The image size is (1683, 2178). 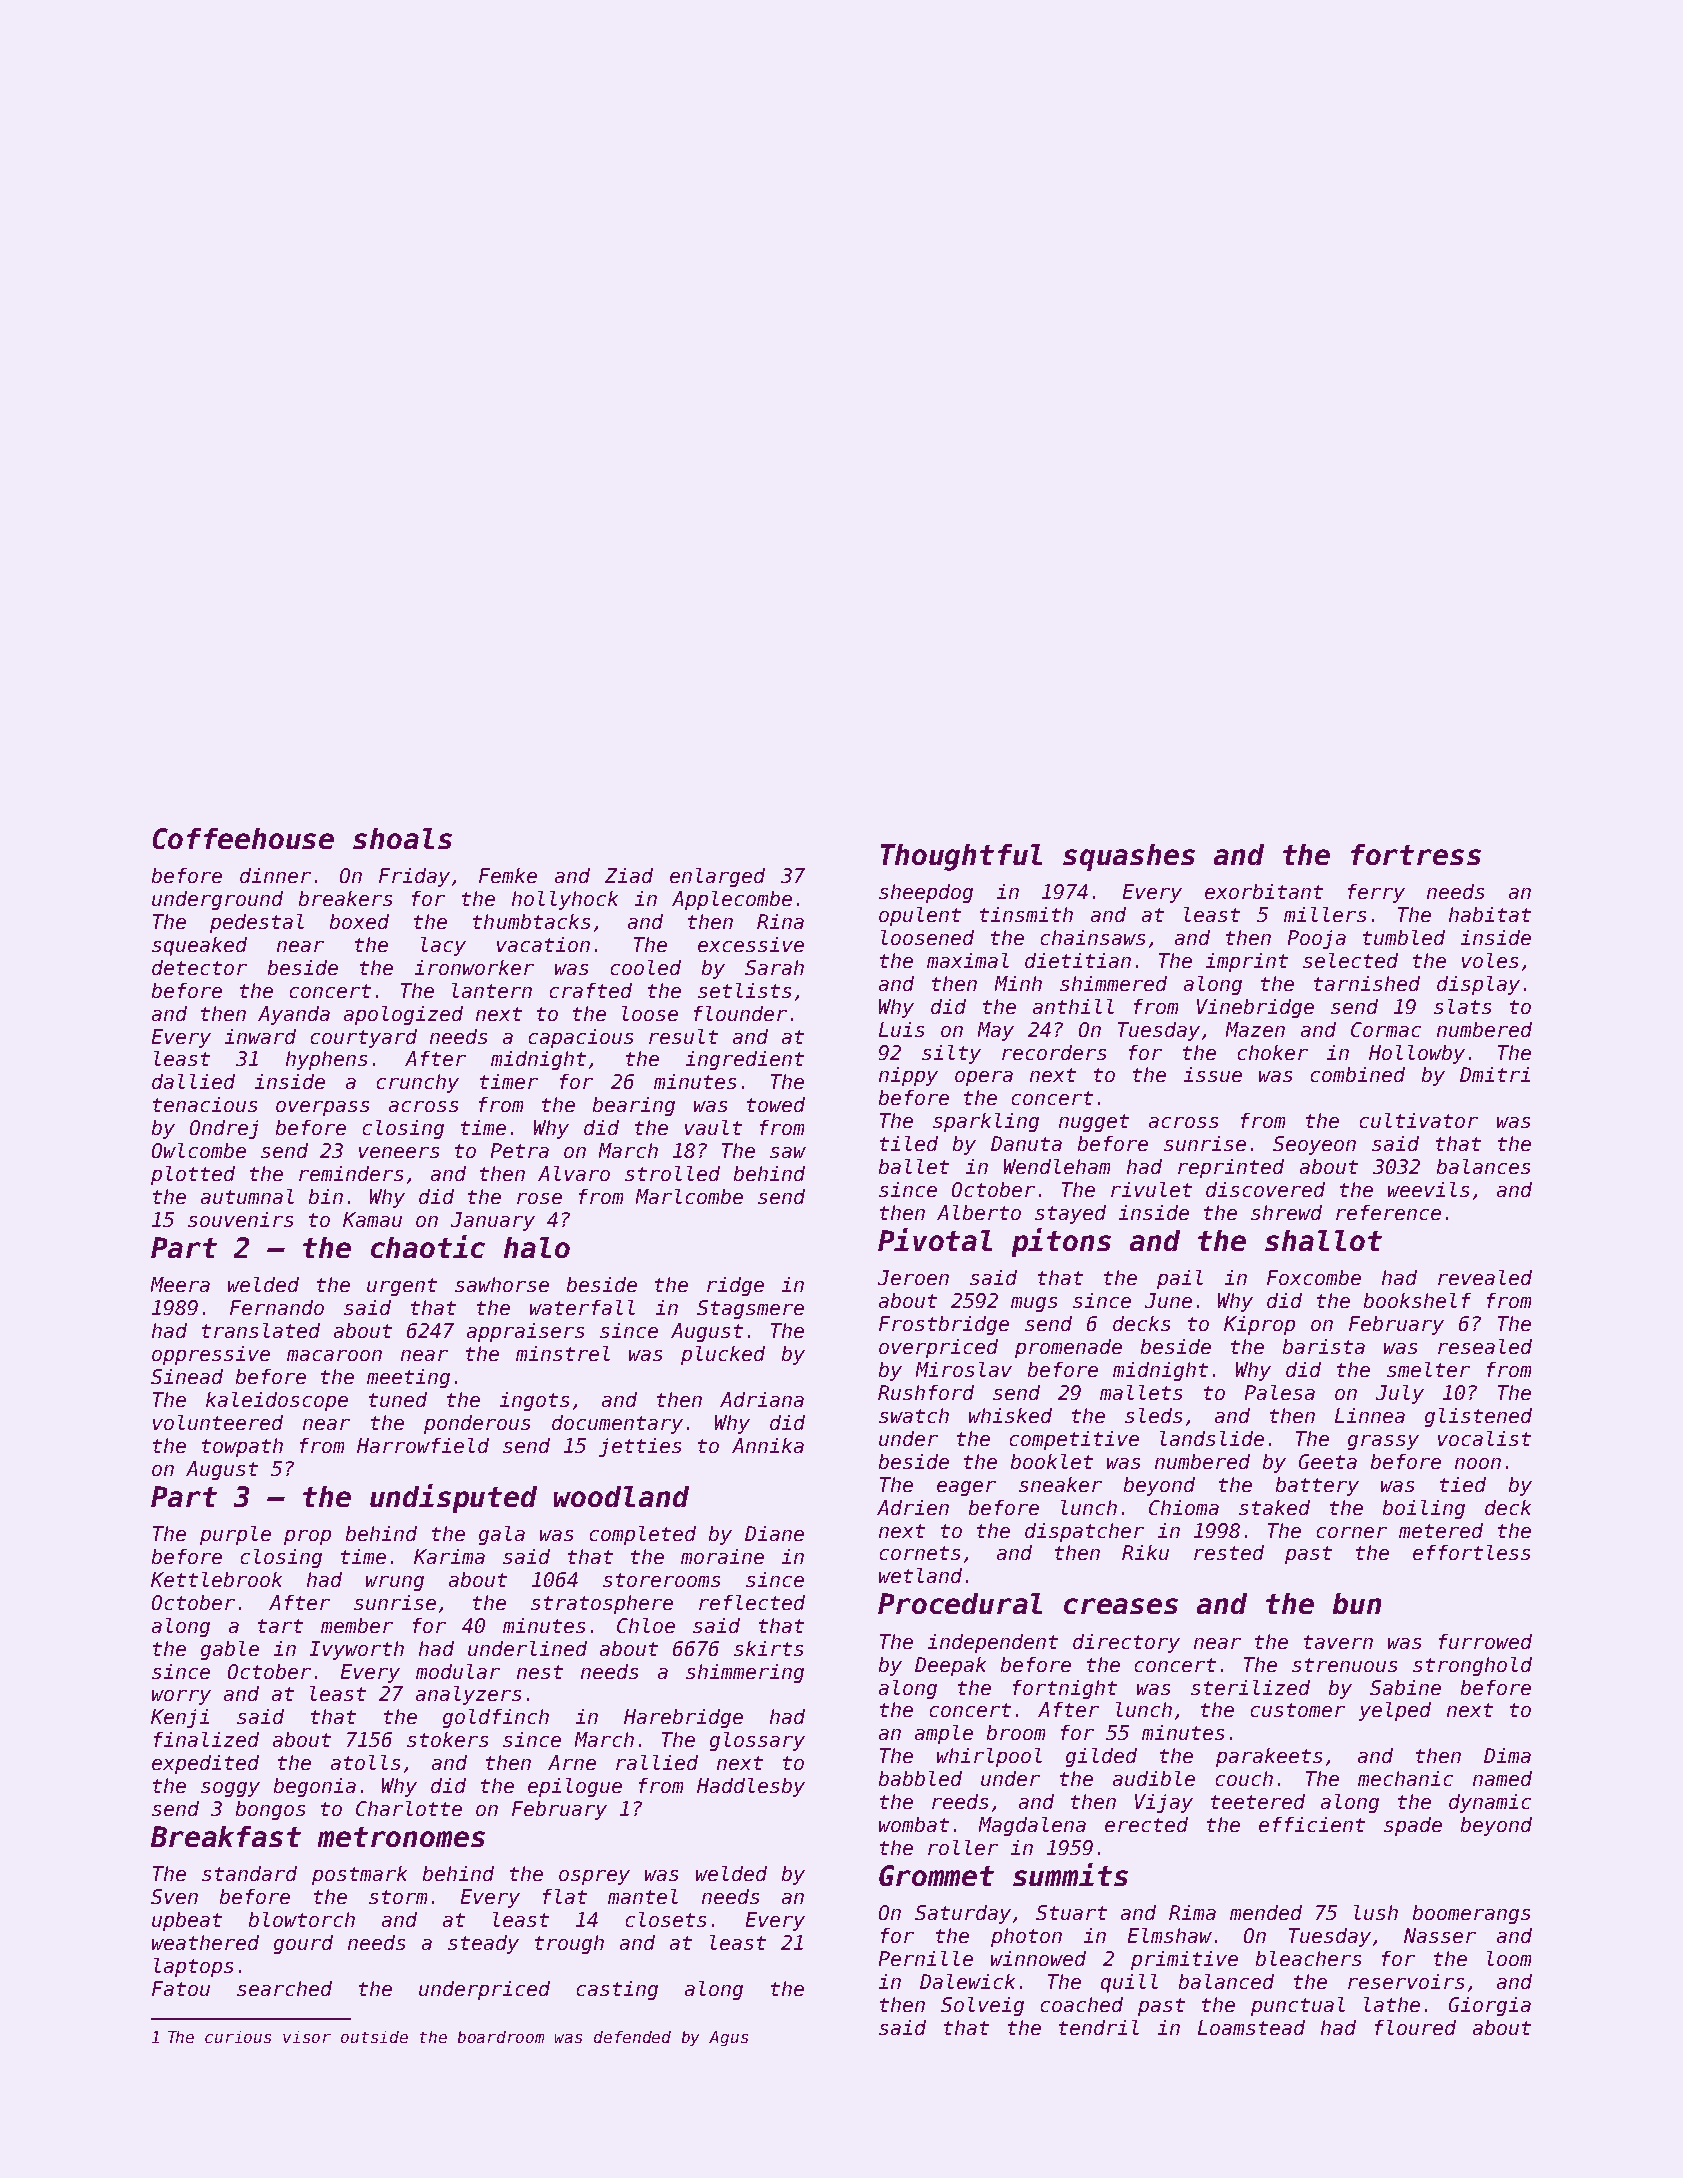 I want to click on balances, so click(x=1483, y=1166).
